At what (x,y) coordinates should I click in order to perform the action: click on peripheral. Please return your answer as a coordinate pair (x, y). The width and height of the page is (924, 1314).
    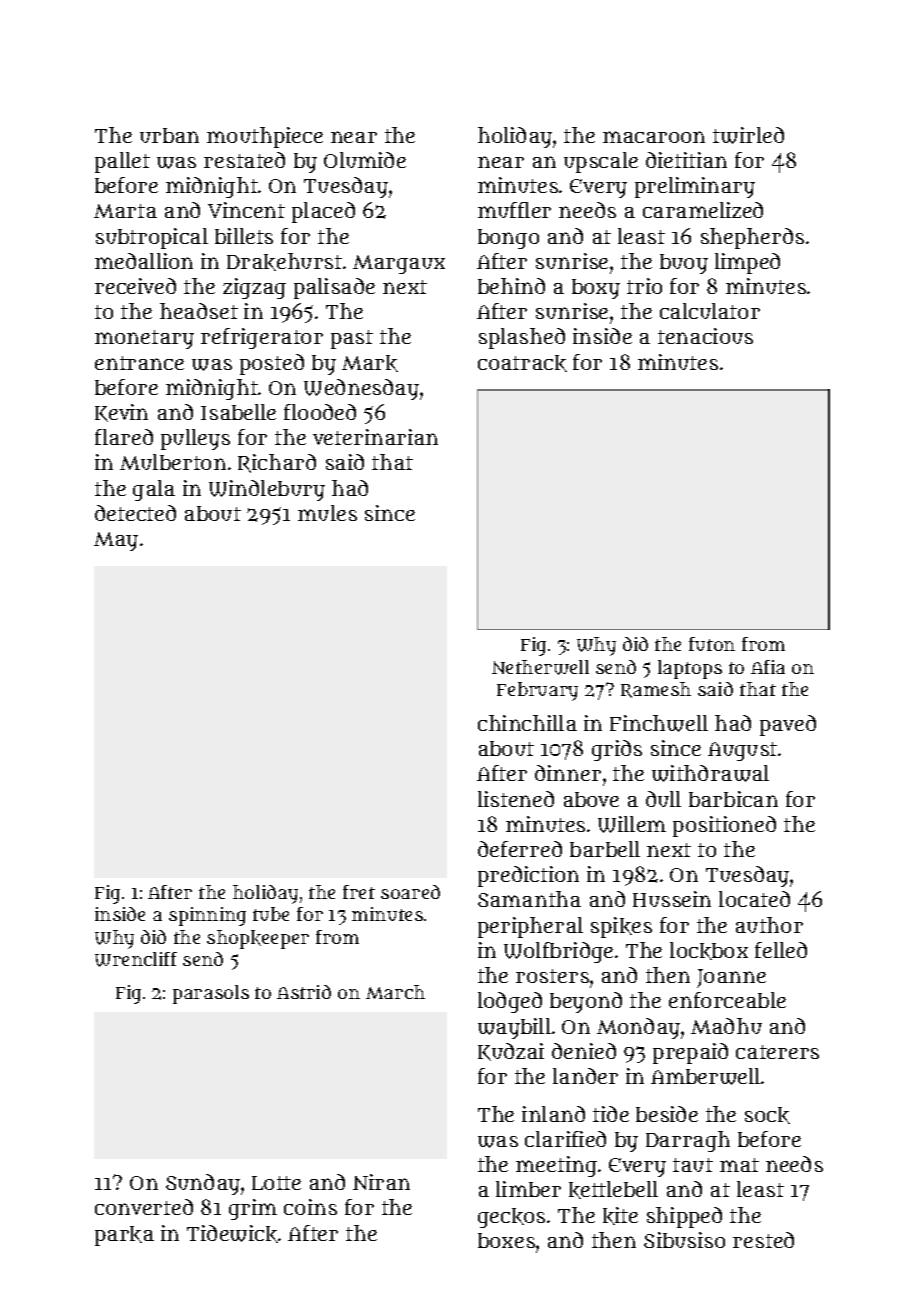
    Looking at the image, I should click on (530, 927).
